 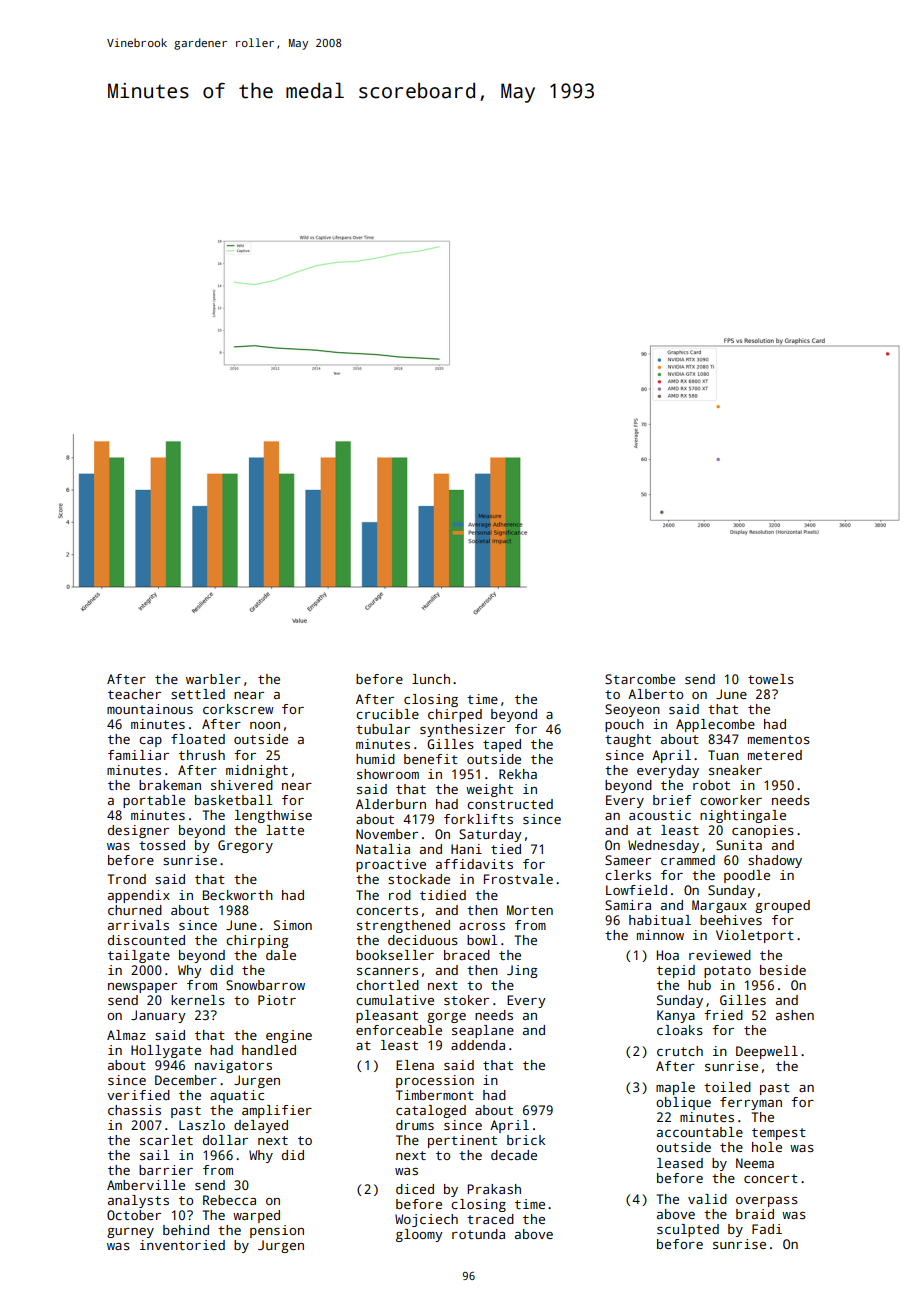 What do you see at coordinates (415, 1065) in the document?
I see `Elena` at bounding box center [415, 1065].
